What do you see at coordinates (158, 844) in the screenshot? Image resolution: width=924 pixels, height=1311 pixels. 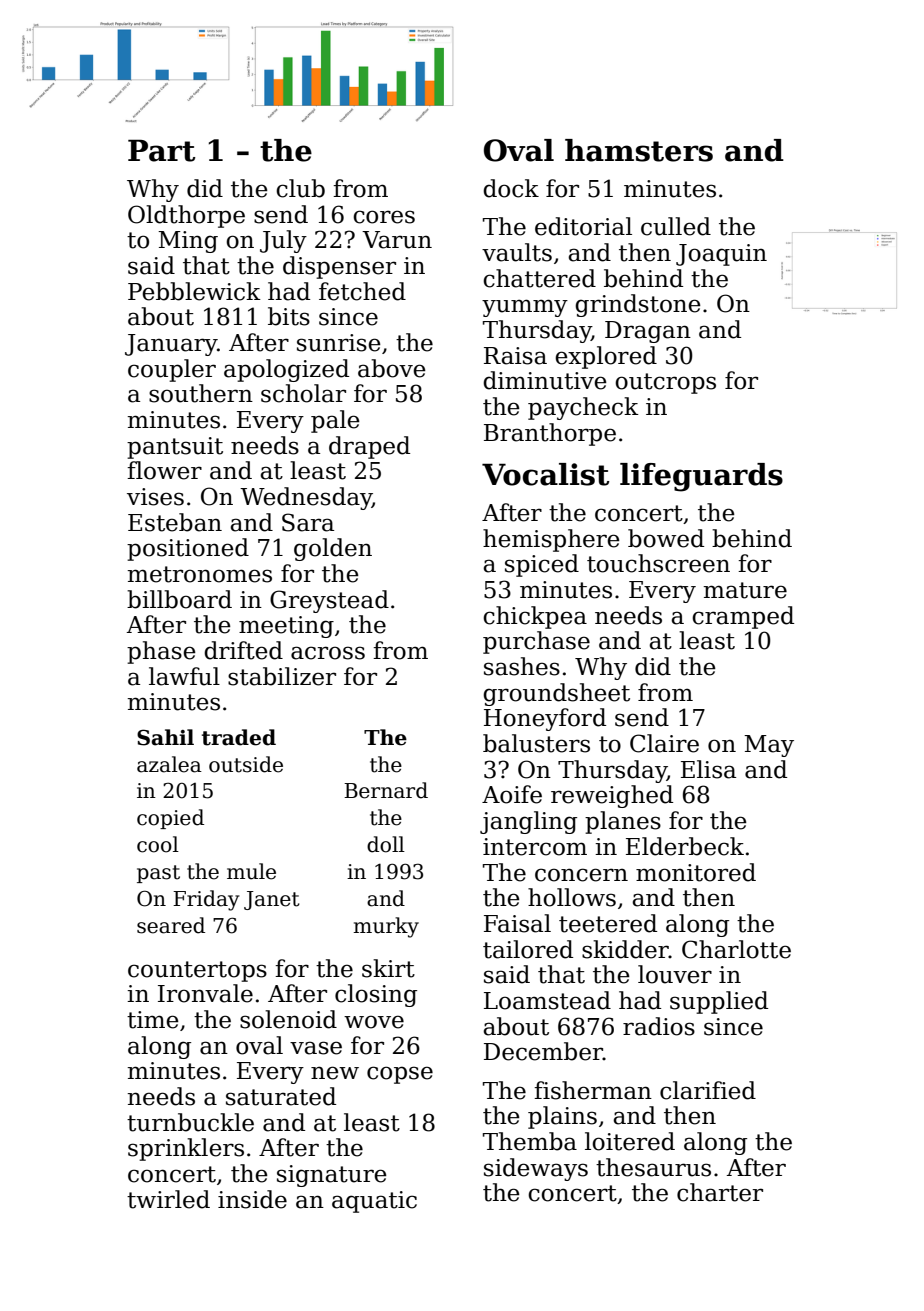 I see `cool` at bounding box center [158, 844].
